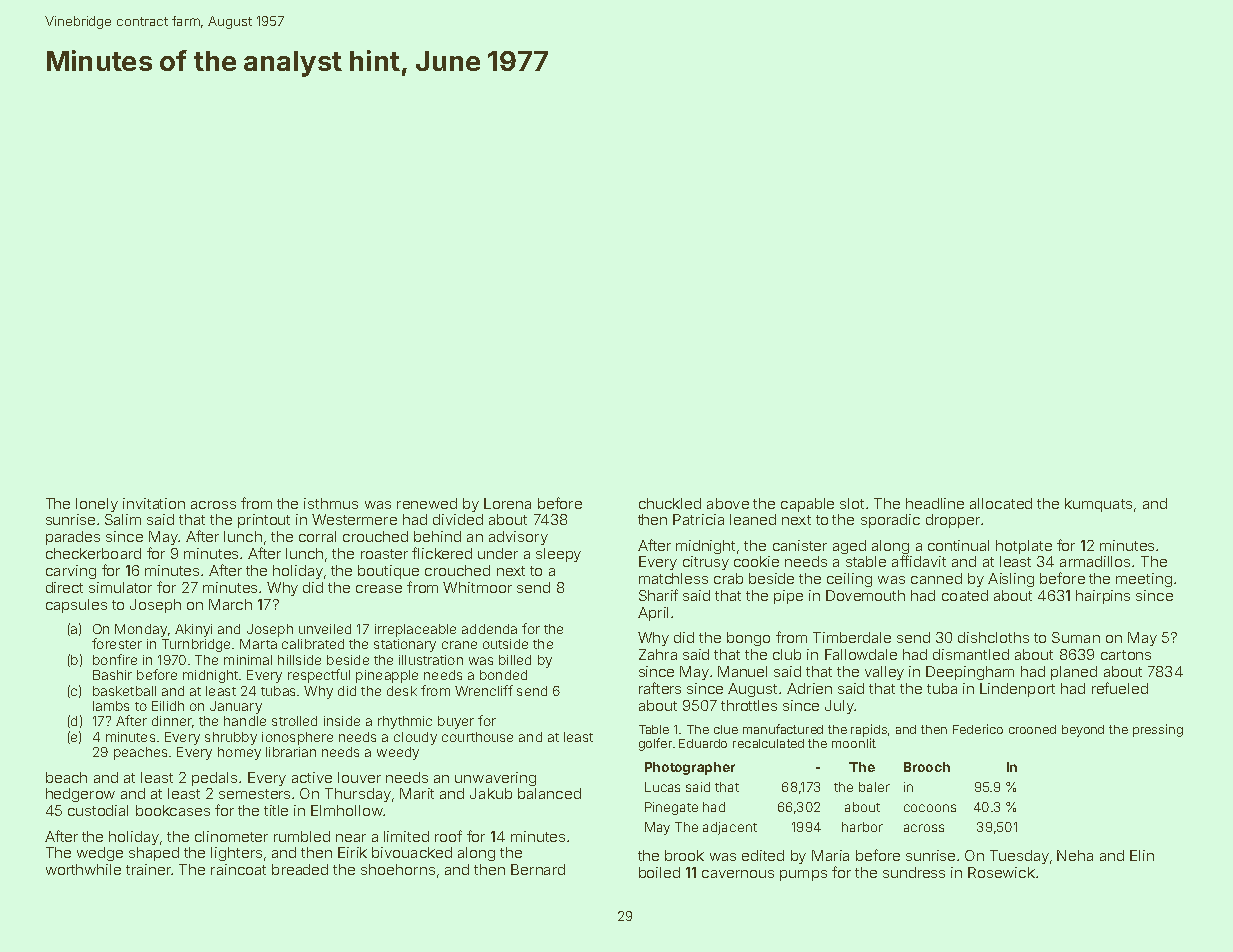  Describe the element at coordinates (491, 793) in the image. I see `Jakub` at that location.
